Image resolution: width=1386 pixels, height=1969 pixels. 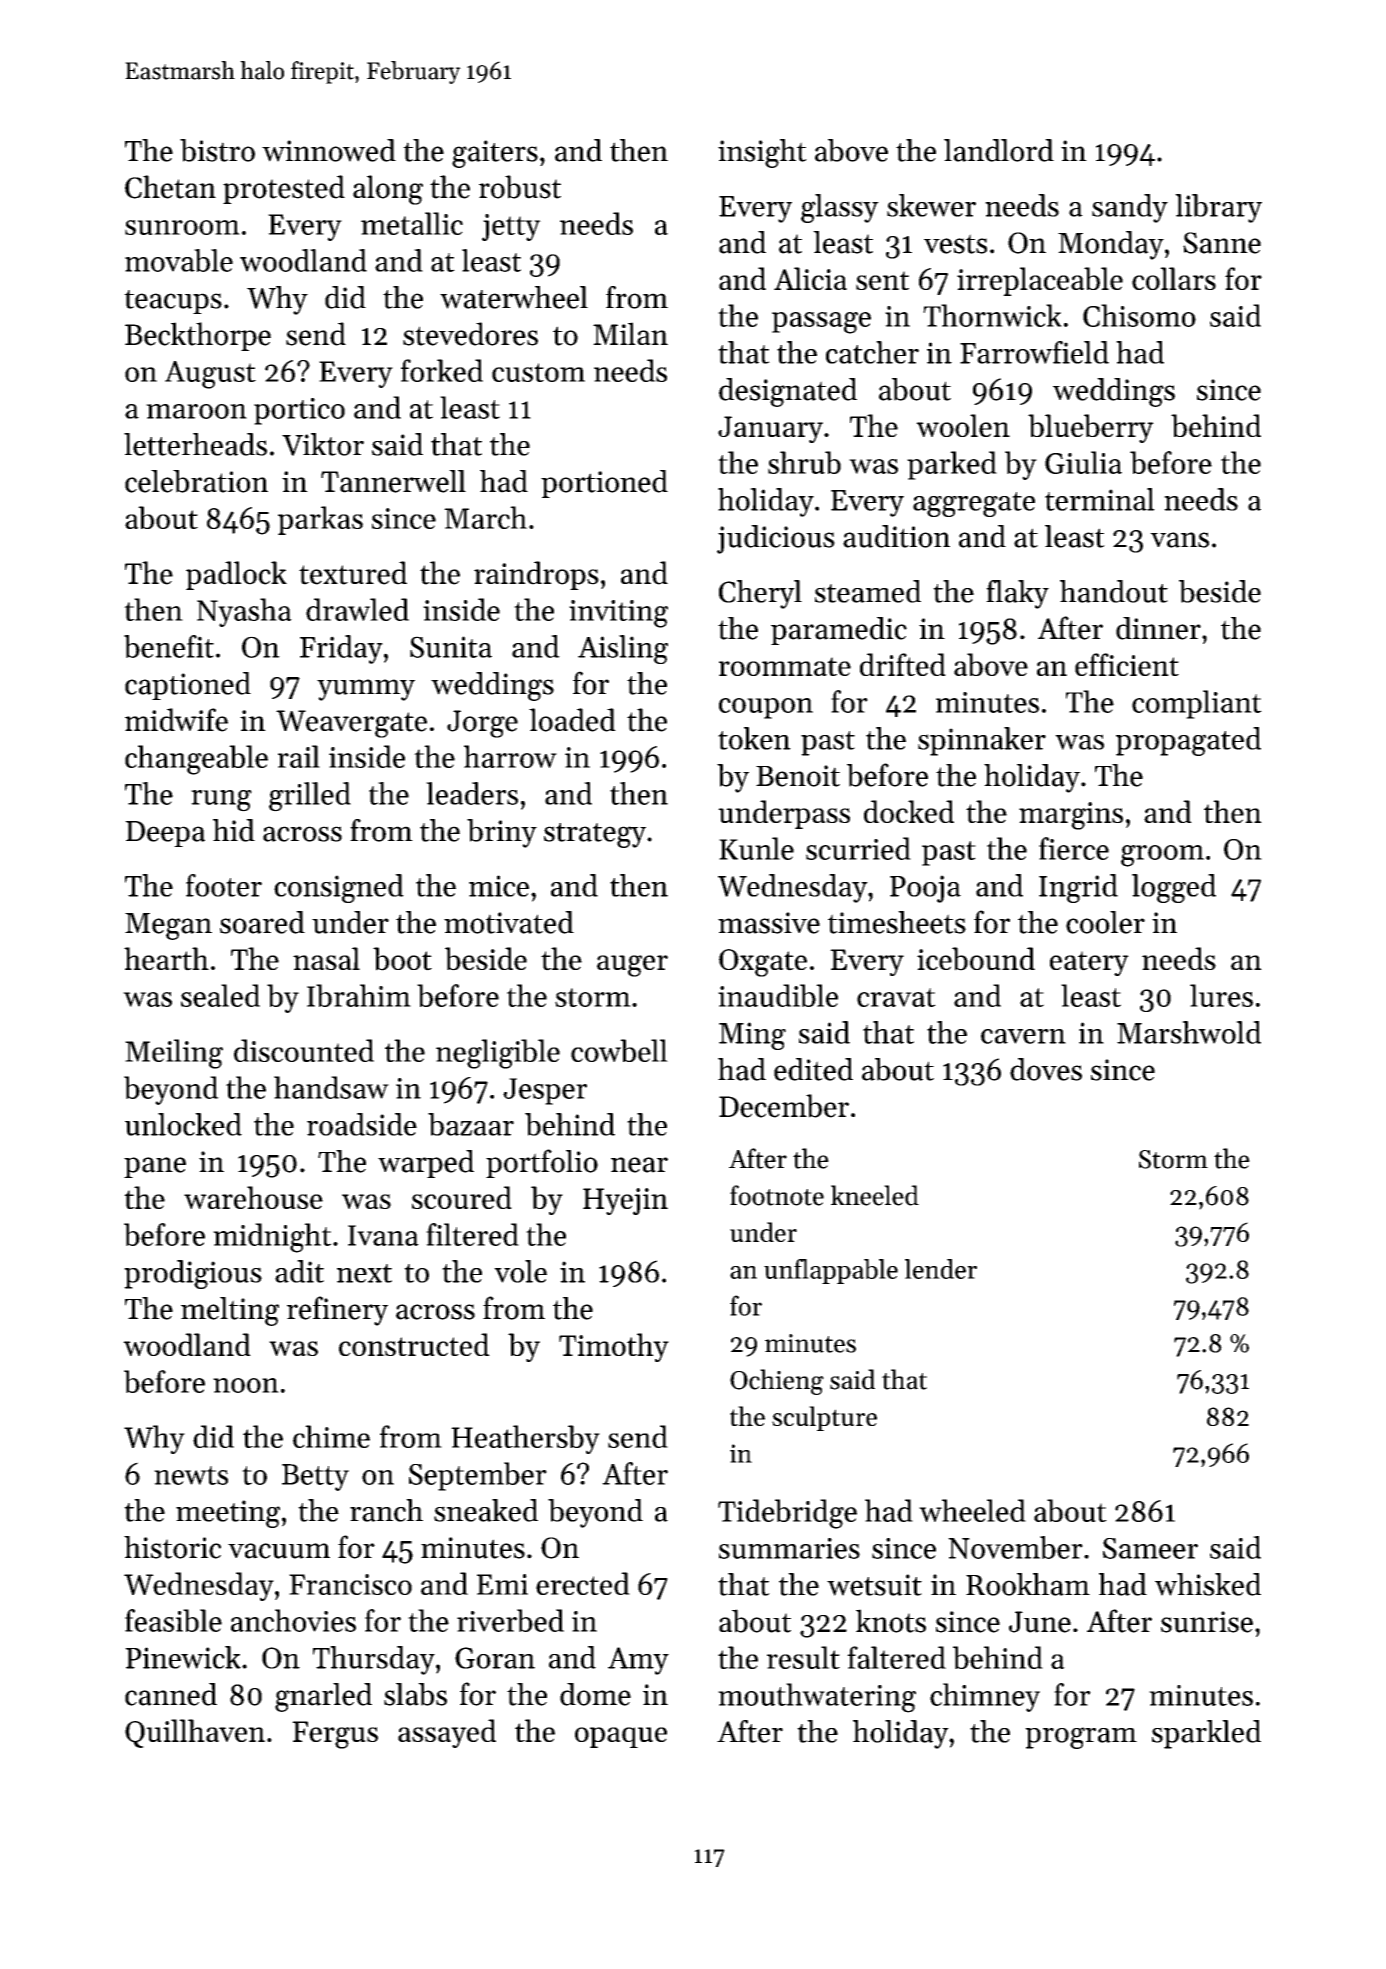 I want to click on bistro, so click(x=217, y=150).
